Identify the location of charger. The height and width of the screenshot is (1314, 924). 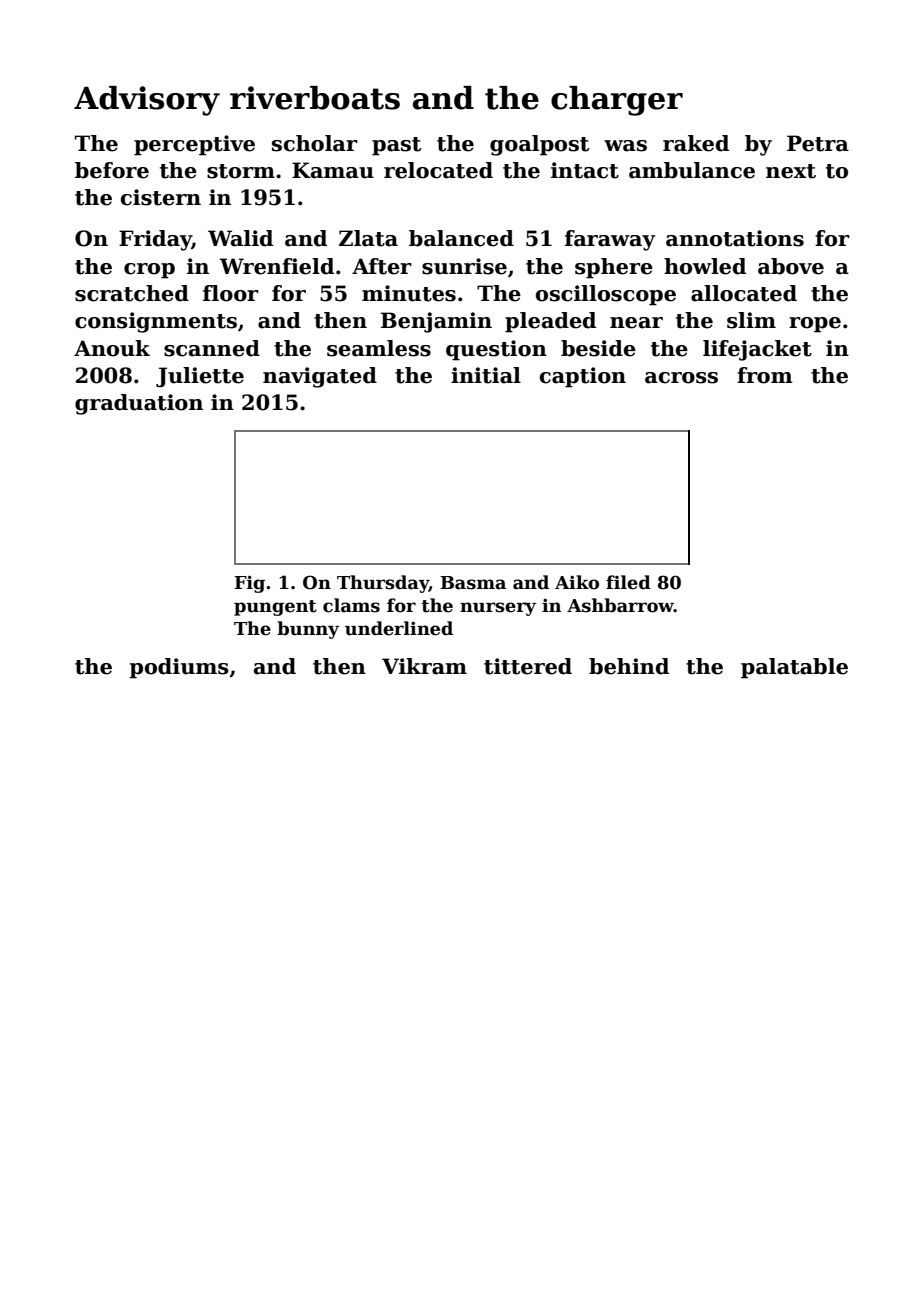
(617, 101).
